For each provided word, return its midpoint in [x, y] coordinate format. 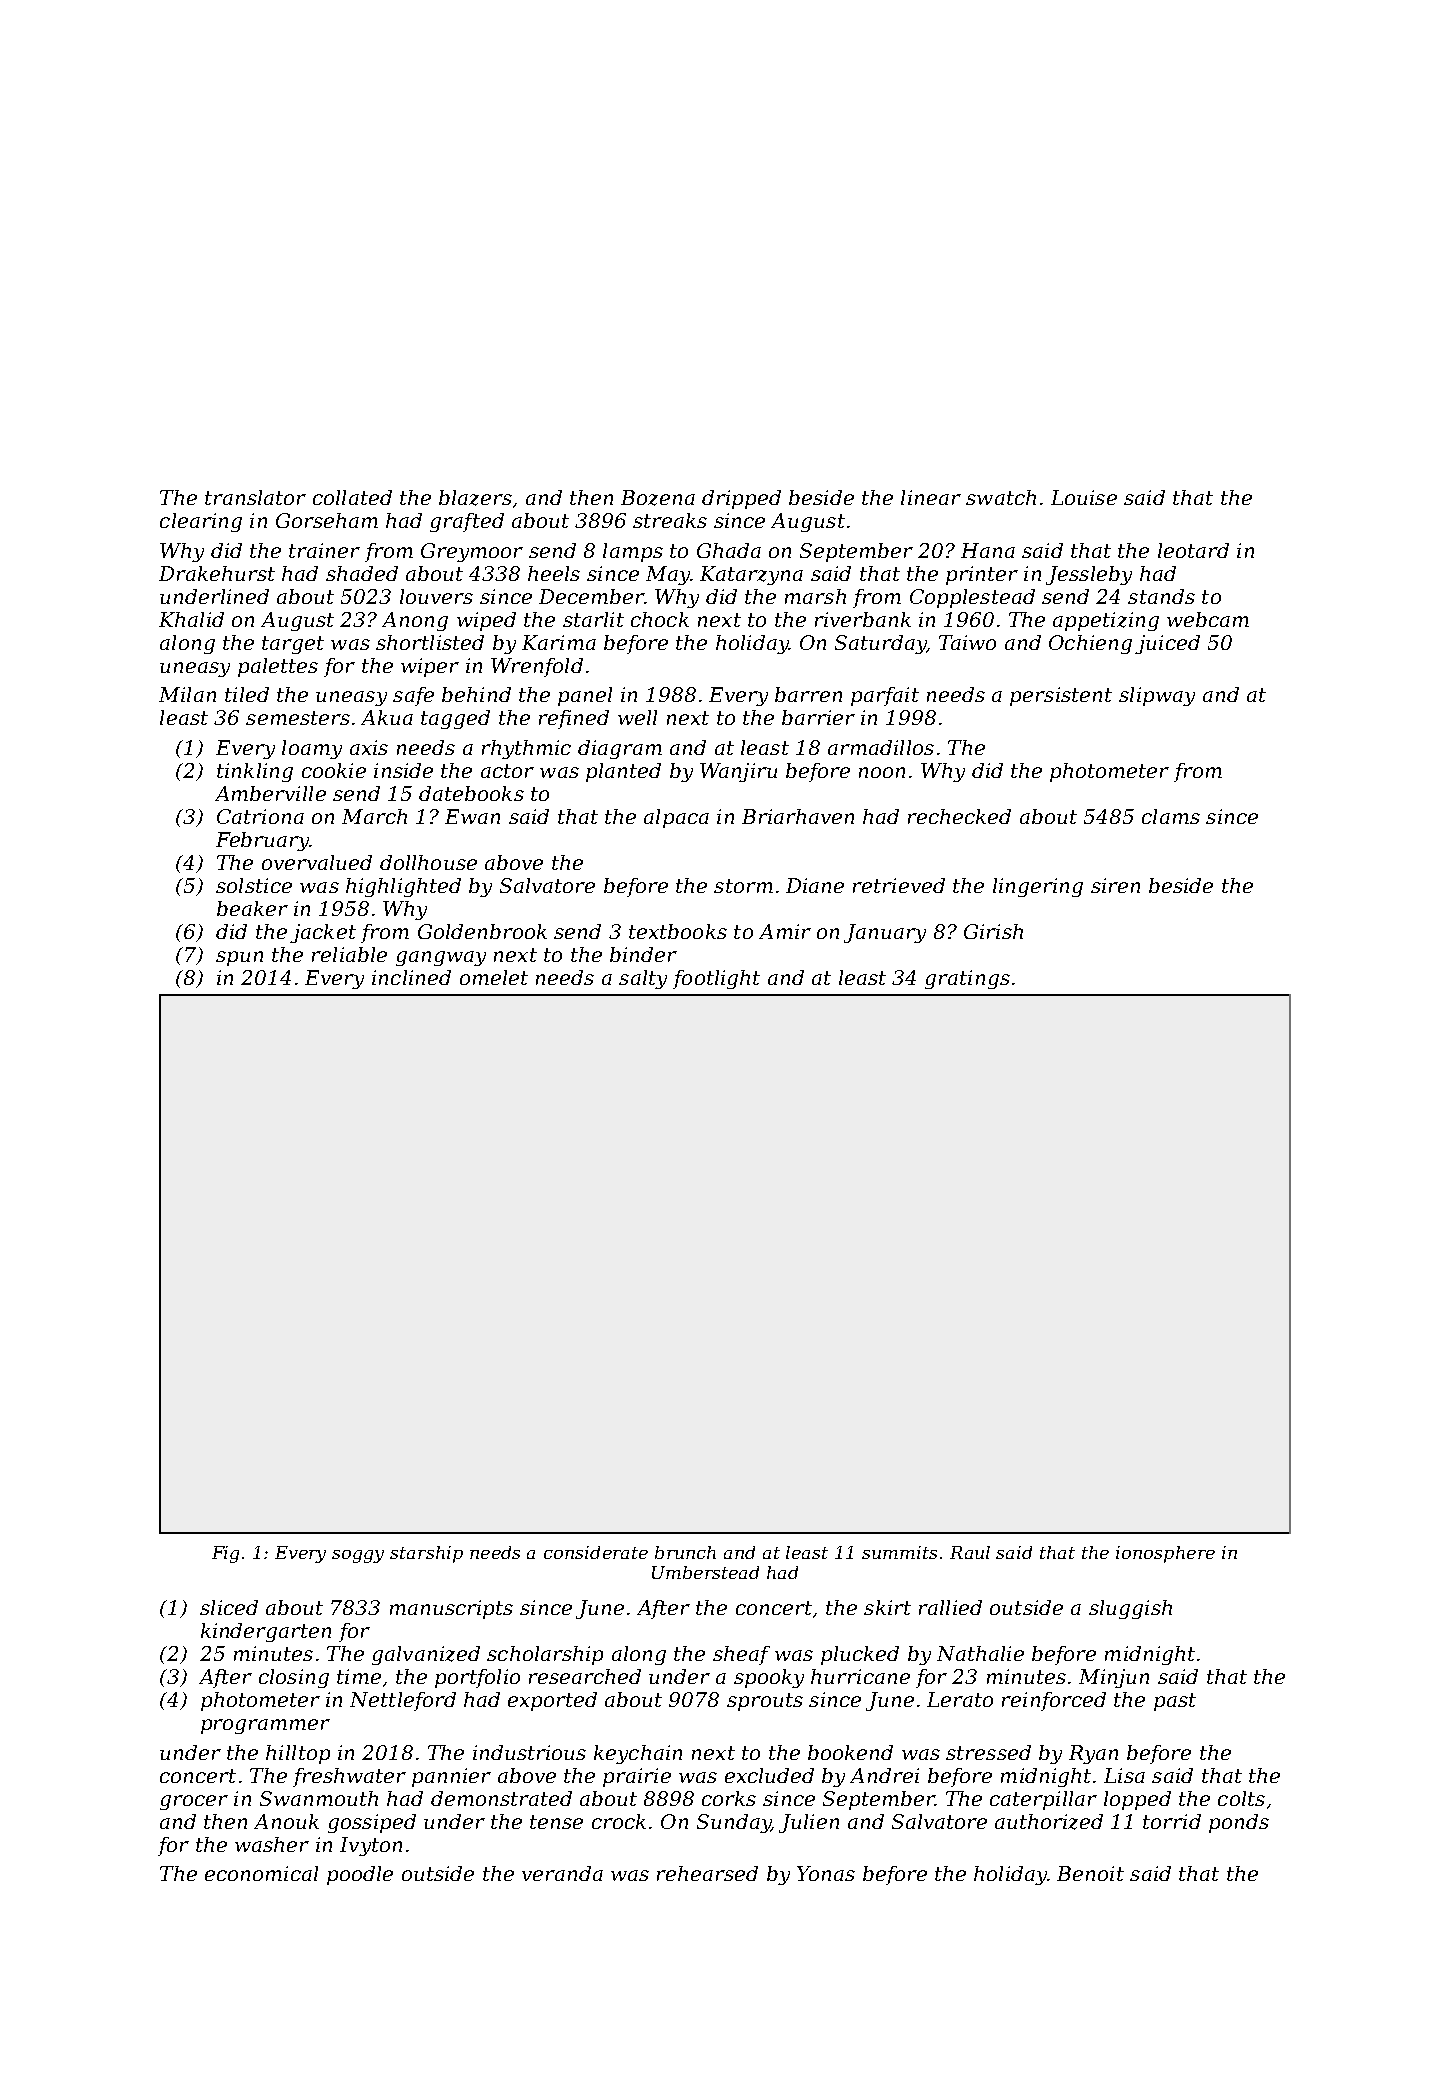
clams [1171, 816]
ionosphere [1165, 1554]
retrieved [899, 885]
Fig [225, 1554]
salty [643, 979]
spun [239, 958]
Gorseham [327, 520]
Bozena [658, 498]
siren [1115, 885]
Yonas [826, 1873]
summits [899, 1552]
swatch [1001, 497]
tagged [455, 719]
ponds [1239, 1823]
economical [261, 1873]
